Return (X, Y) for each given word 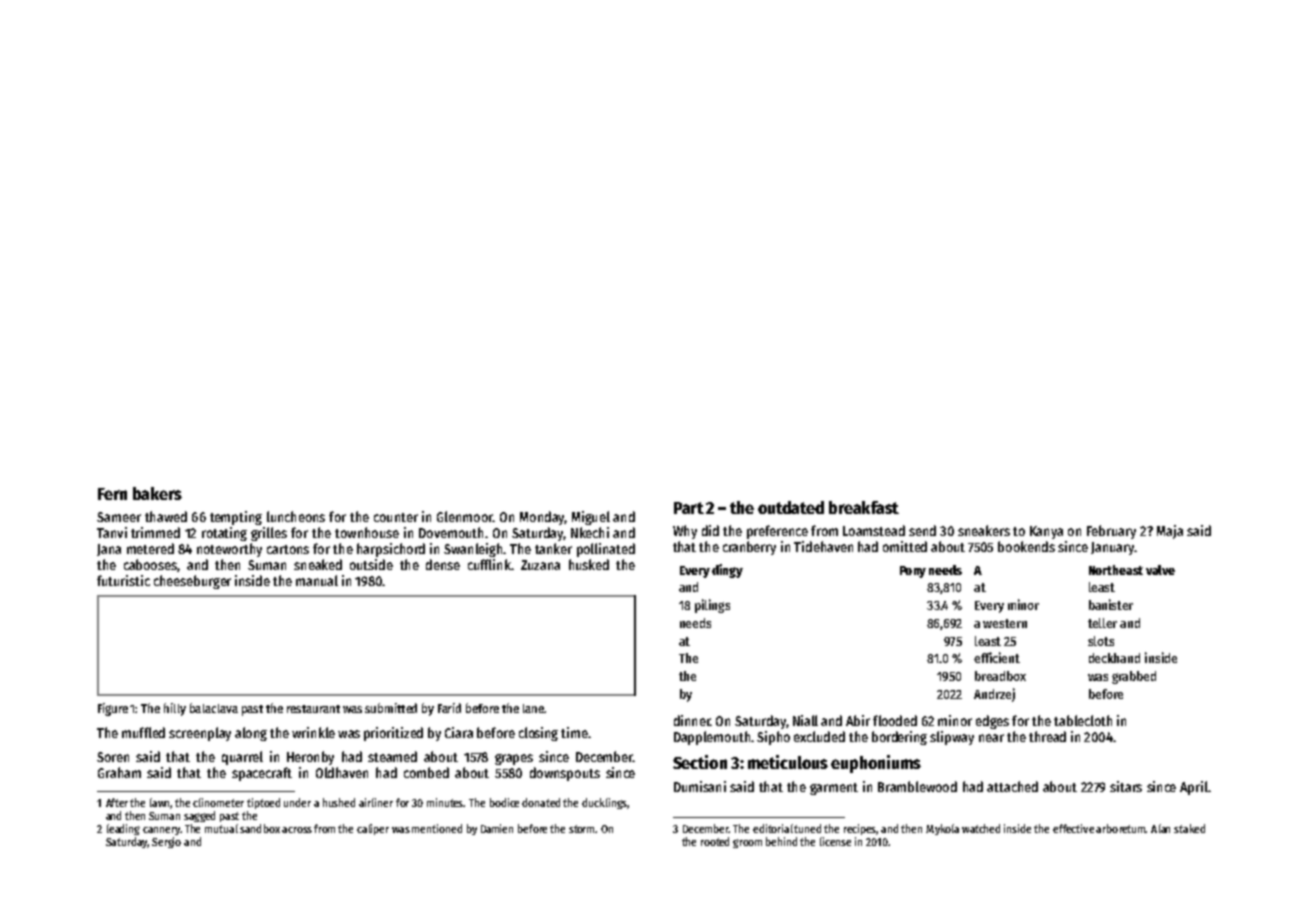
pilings (712, 606)
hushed (339, 802)
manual (317, 580)
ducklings (604, 803)
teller (1102, 623)
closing (538, 734)
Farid (449, 708)
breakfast (864, 507)
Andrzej (994, 695)
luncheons (296, 516)
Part (689, 508)
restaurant (313, 709)
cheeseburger (192, 582)
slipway (952, 738)
